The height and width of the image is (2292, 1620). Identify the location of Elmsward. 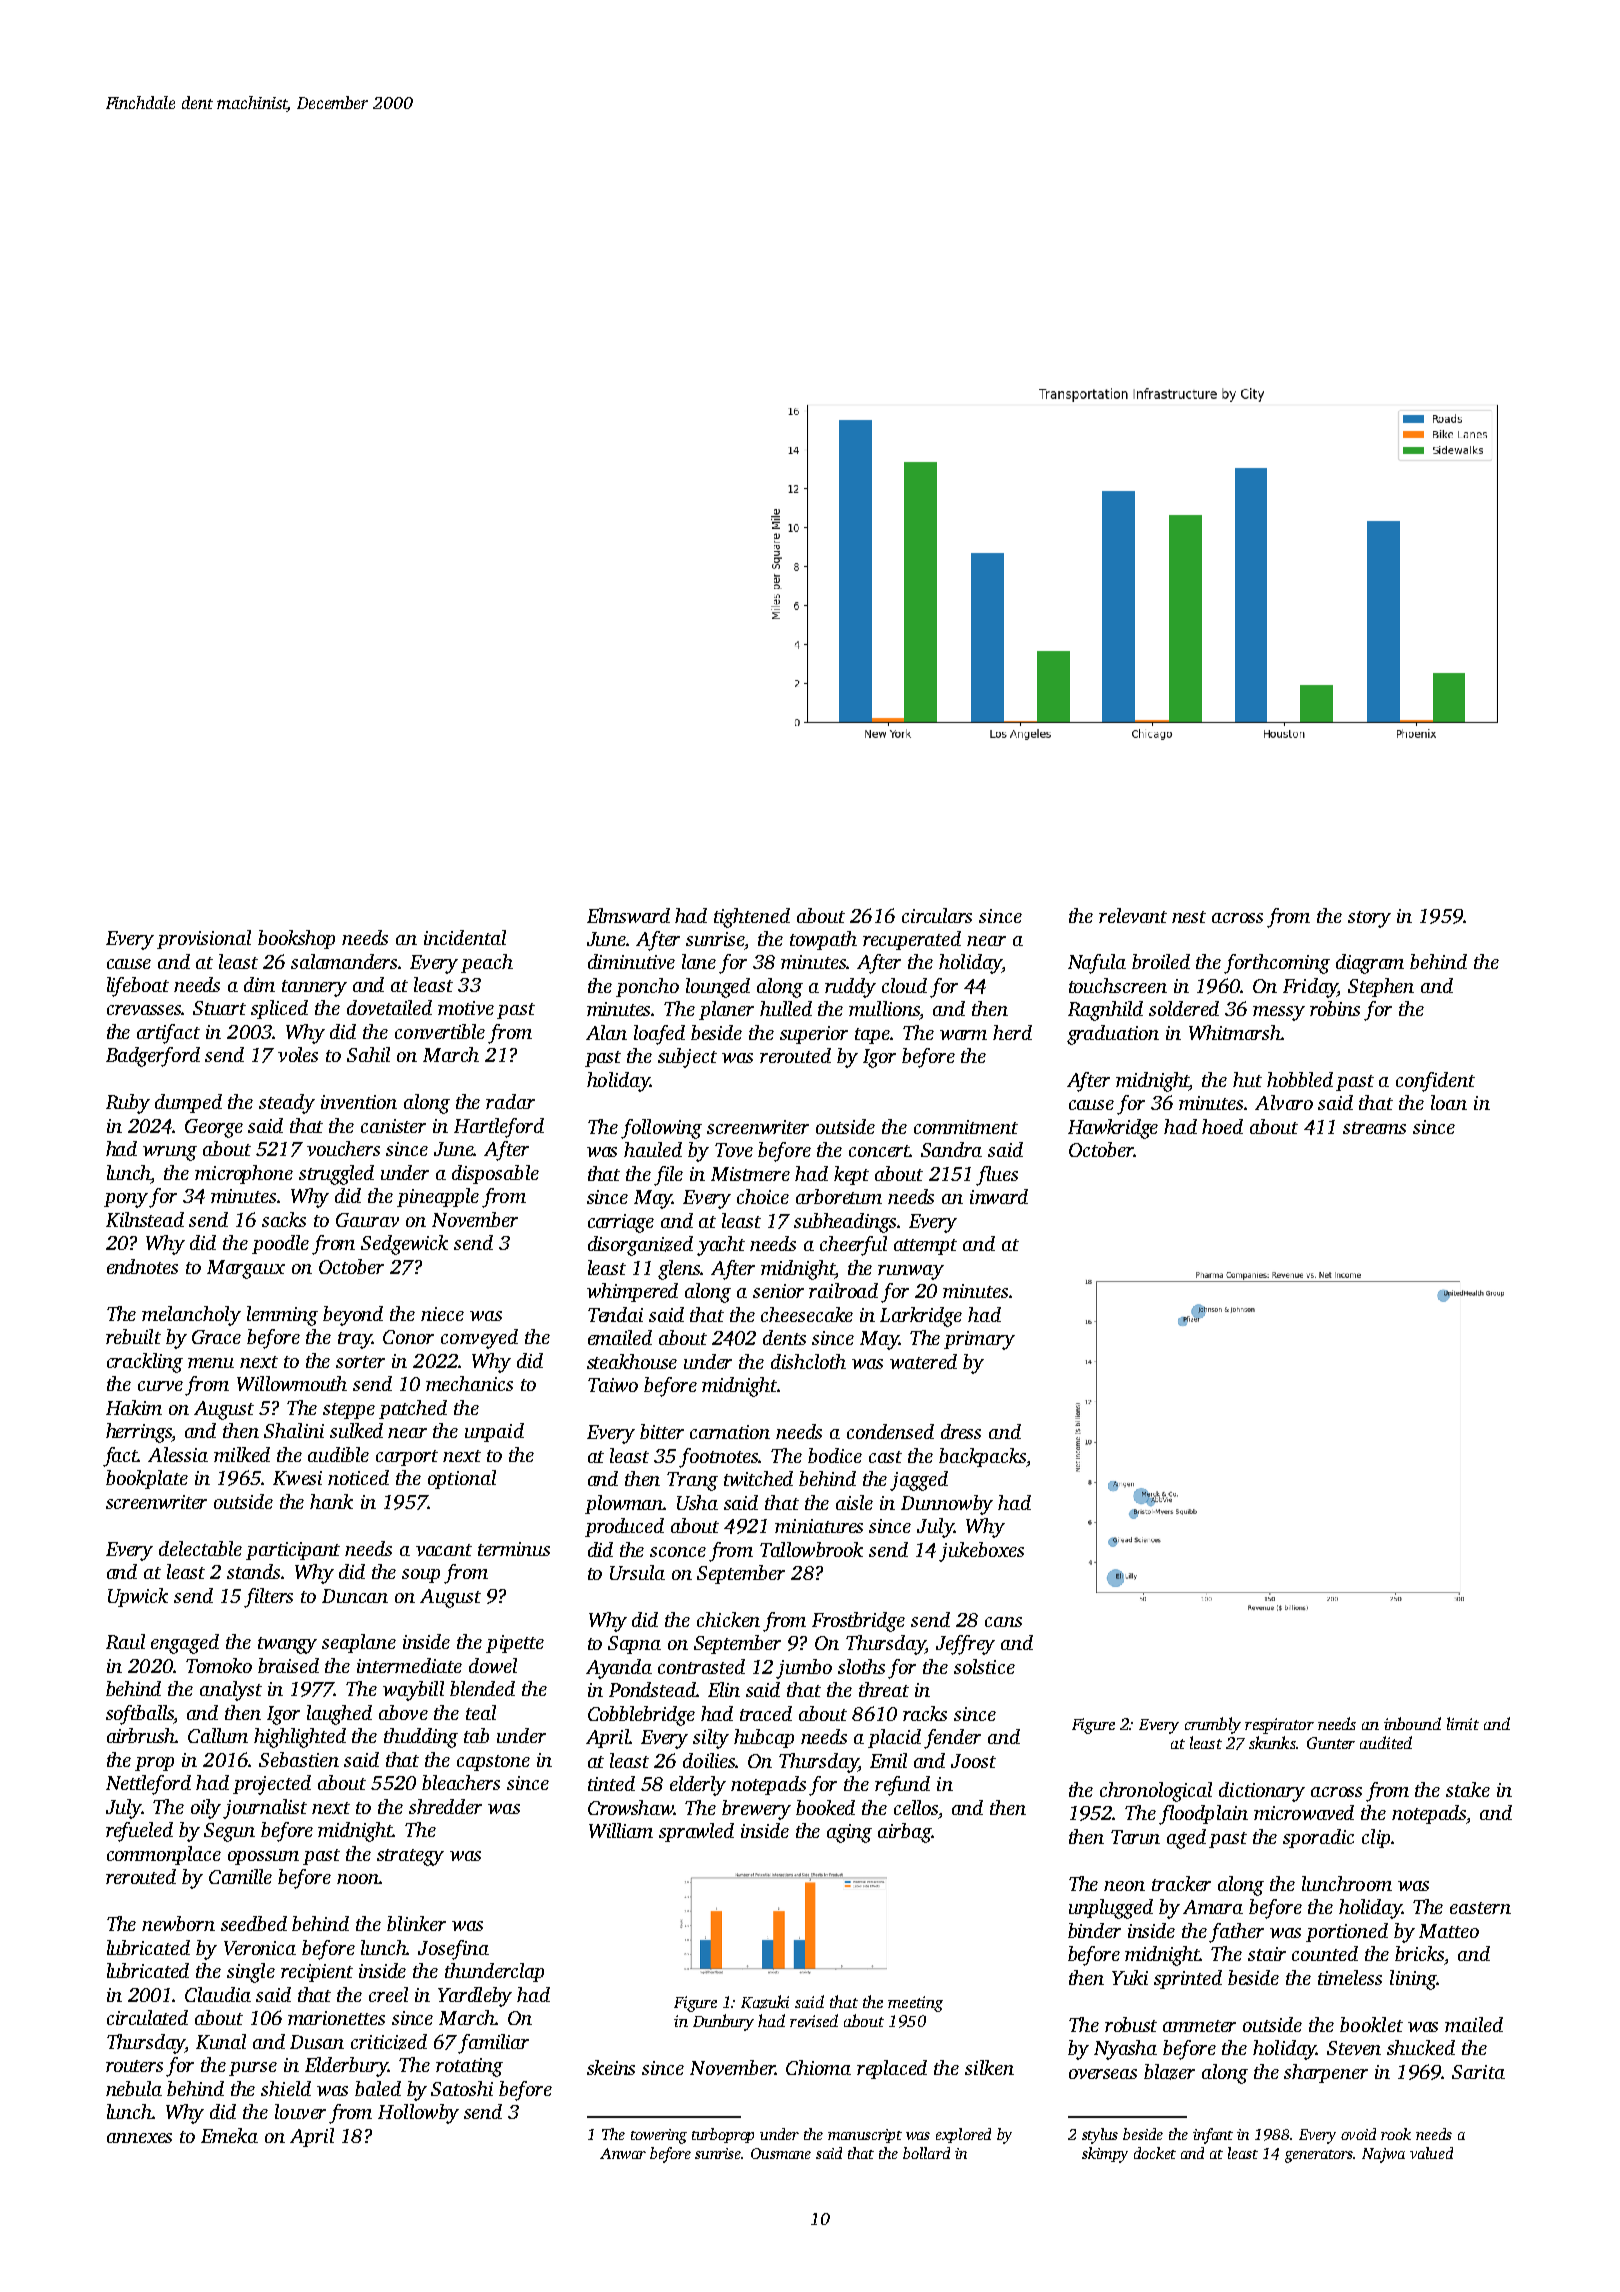
(628, 915).
